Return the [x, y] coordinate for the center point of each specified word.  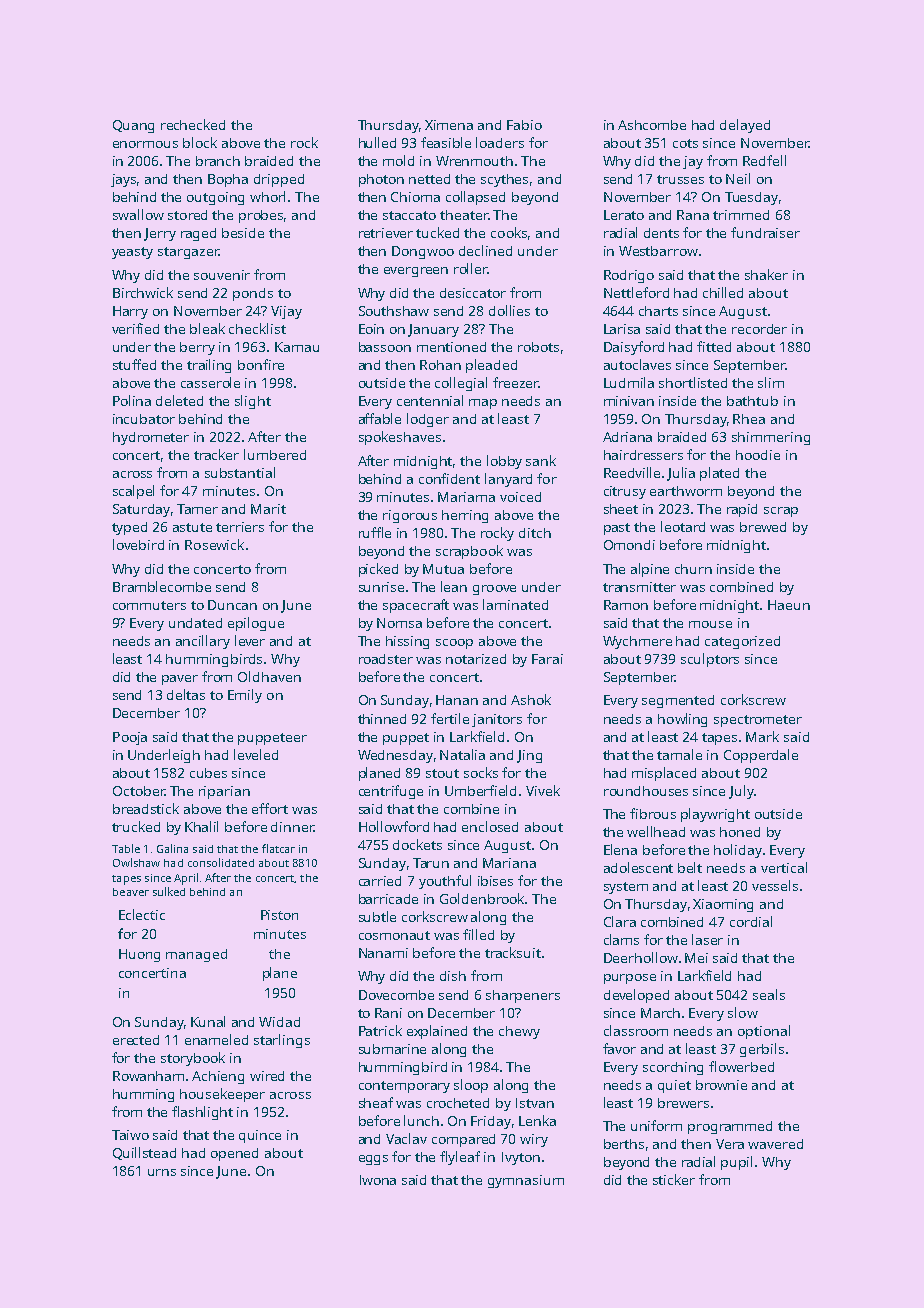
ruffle [375, 532]
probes [261, 216]
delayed [745, 126]
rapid [742, 510]
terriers [240, 527]
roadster [386, 659]
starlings [282, 1041]
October [139, 791]
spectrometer [758, 721]
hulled [377, 142]
